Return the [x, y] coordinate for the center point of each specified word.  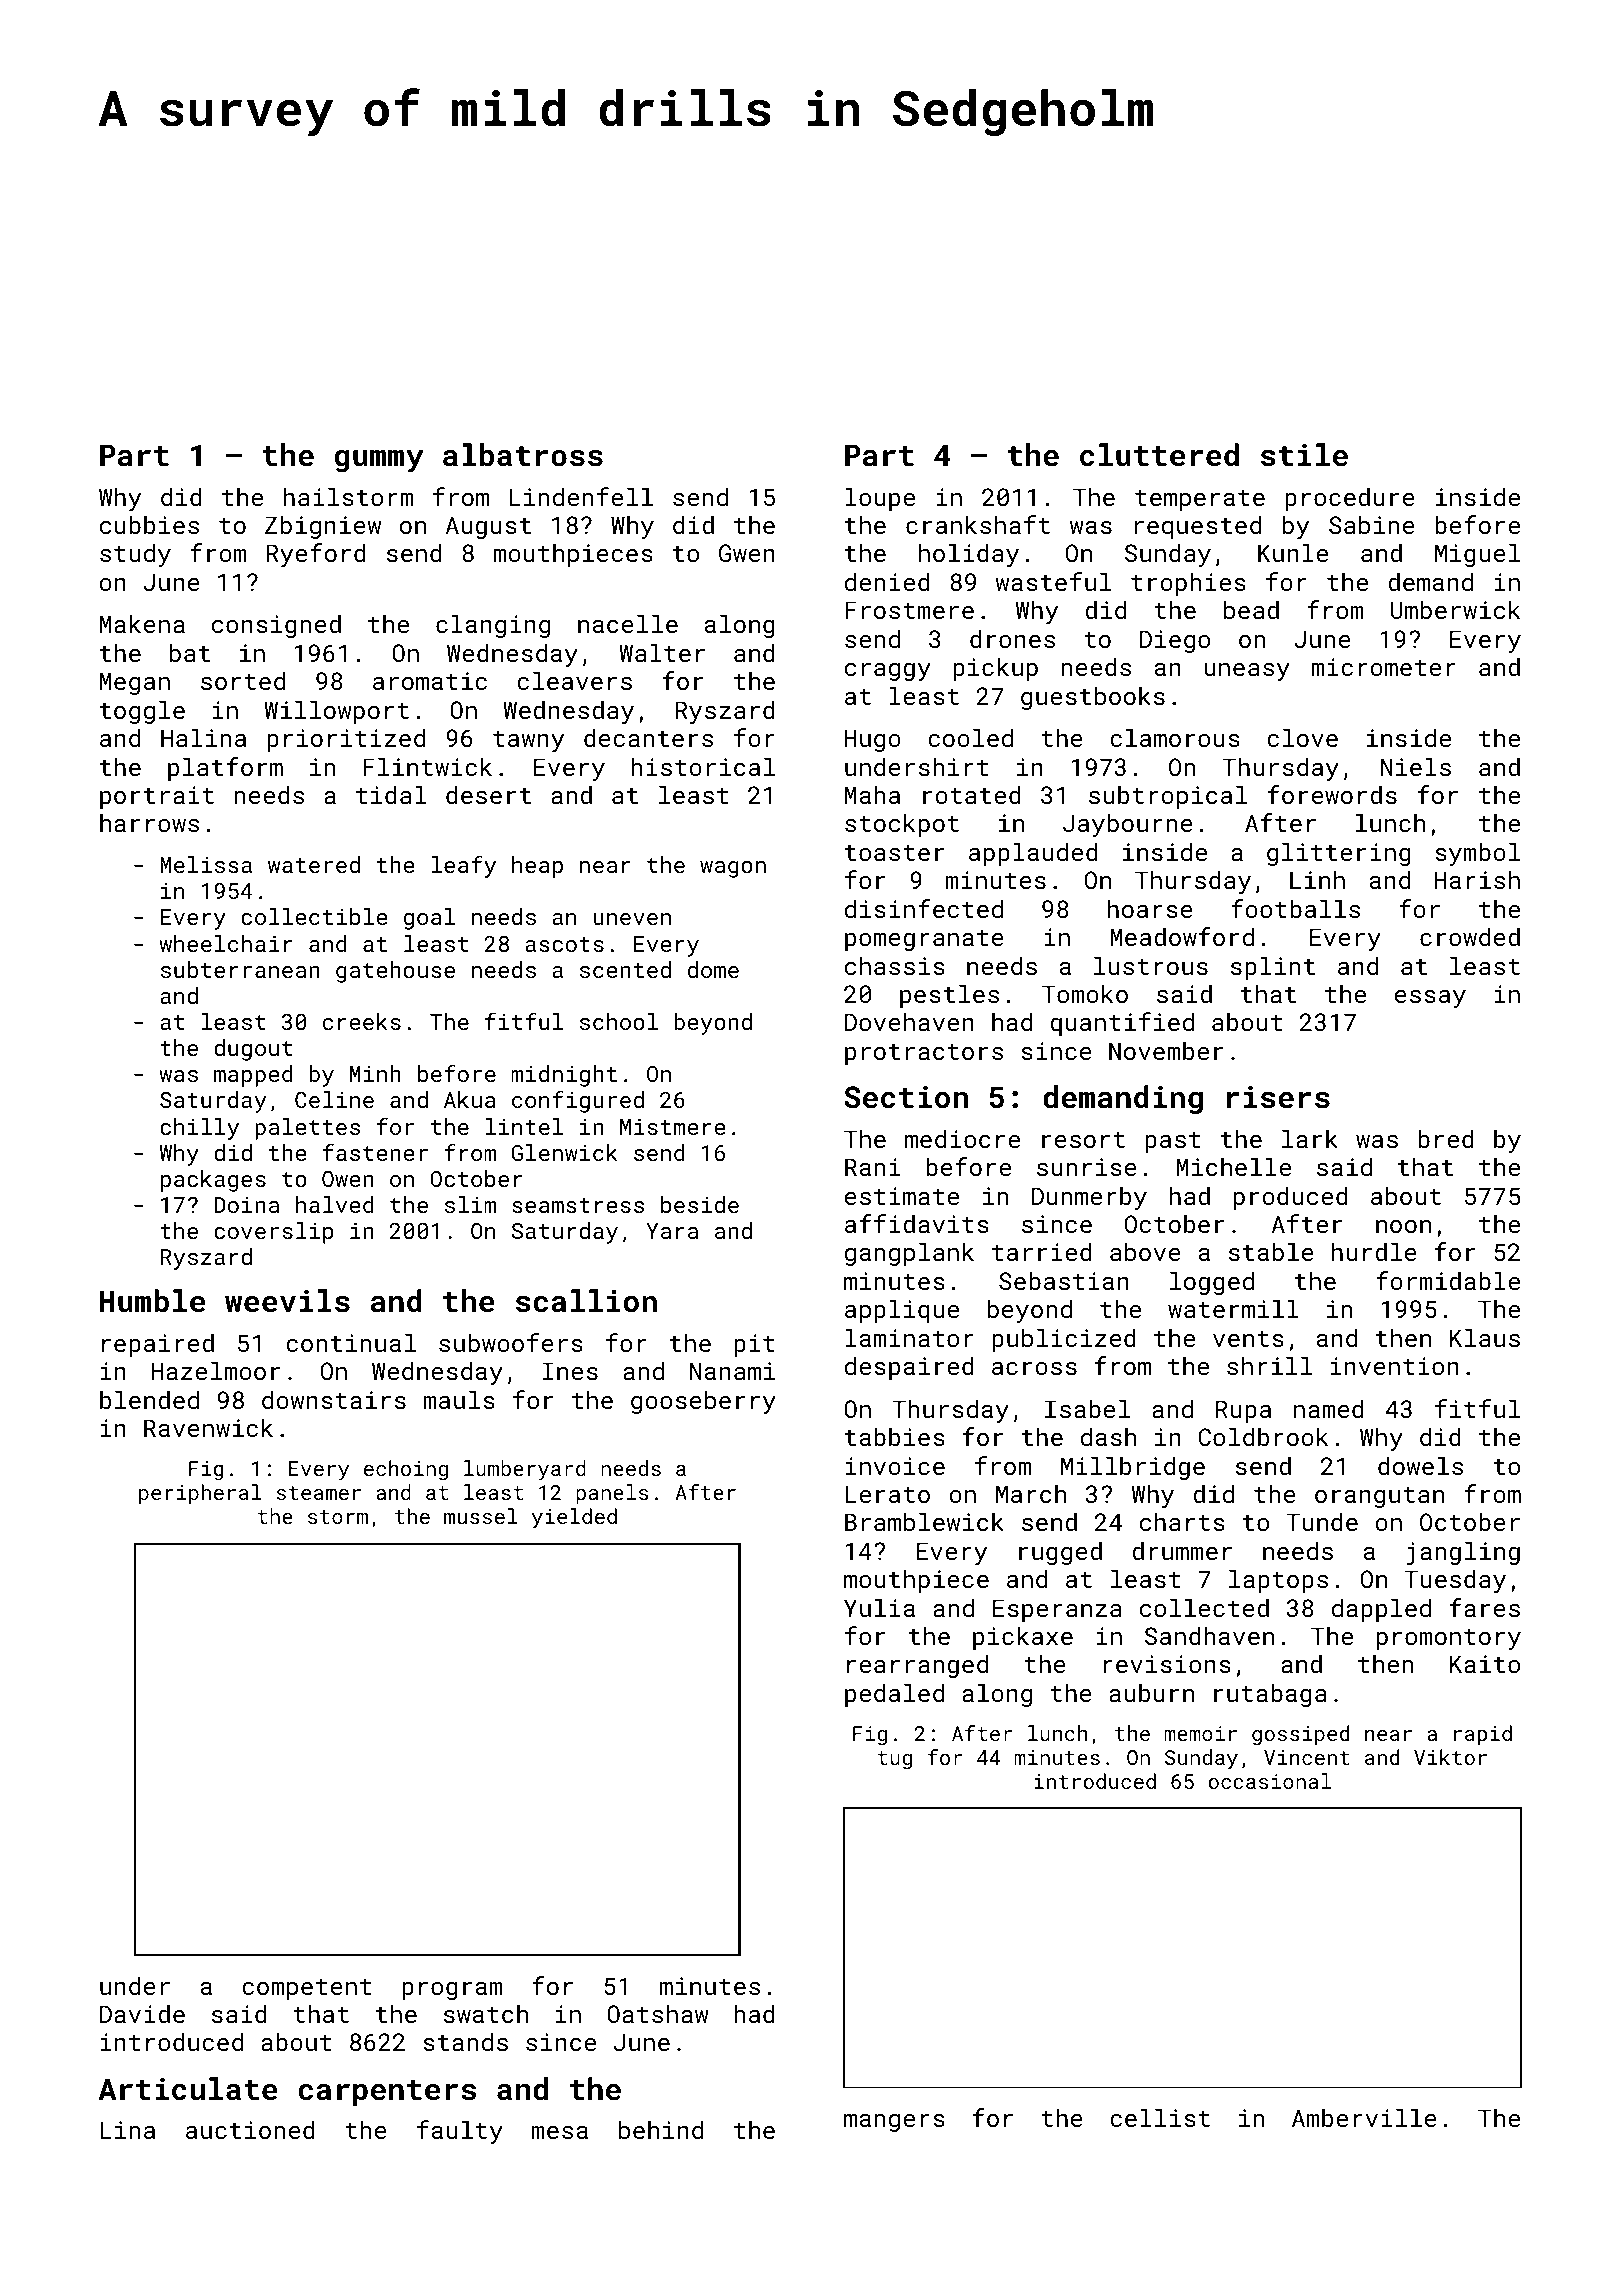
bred [1446, 1138]
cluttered [1159, 455]
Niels [1416, 766]
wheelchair [226, 943]
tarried [1042, 1251]
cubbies [149, 524]
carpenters [387, 2093]
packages [213, 1181]
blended [149, 1399]
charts [1182, 1521]
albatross [523, 455]
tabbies [895, 1436]
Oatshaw [658, 2013]
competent [306, 1989]
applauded [1033, 854]
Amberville [1364, 2117]
